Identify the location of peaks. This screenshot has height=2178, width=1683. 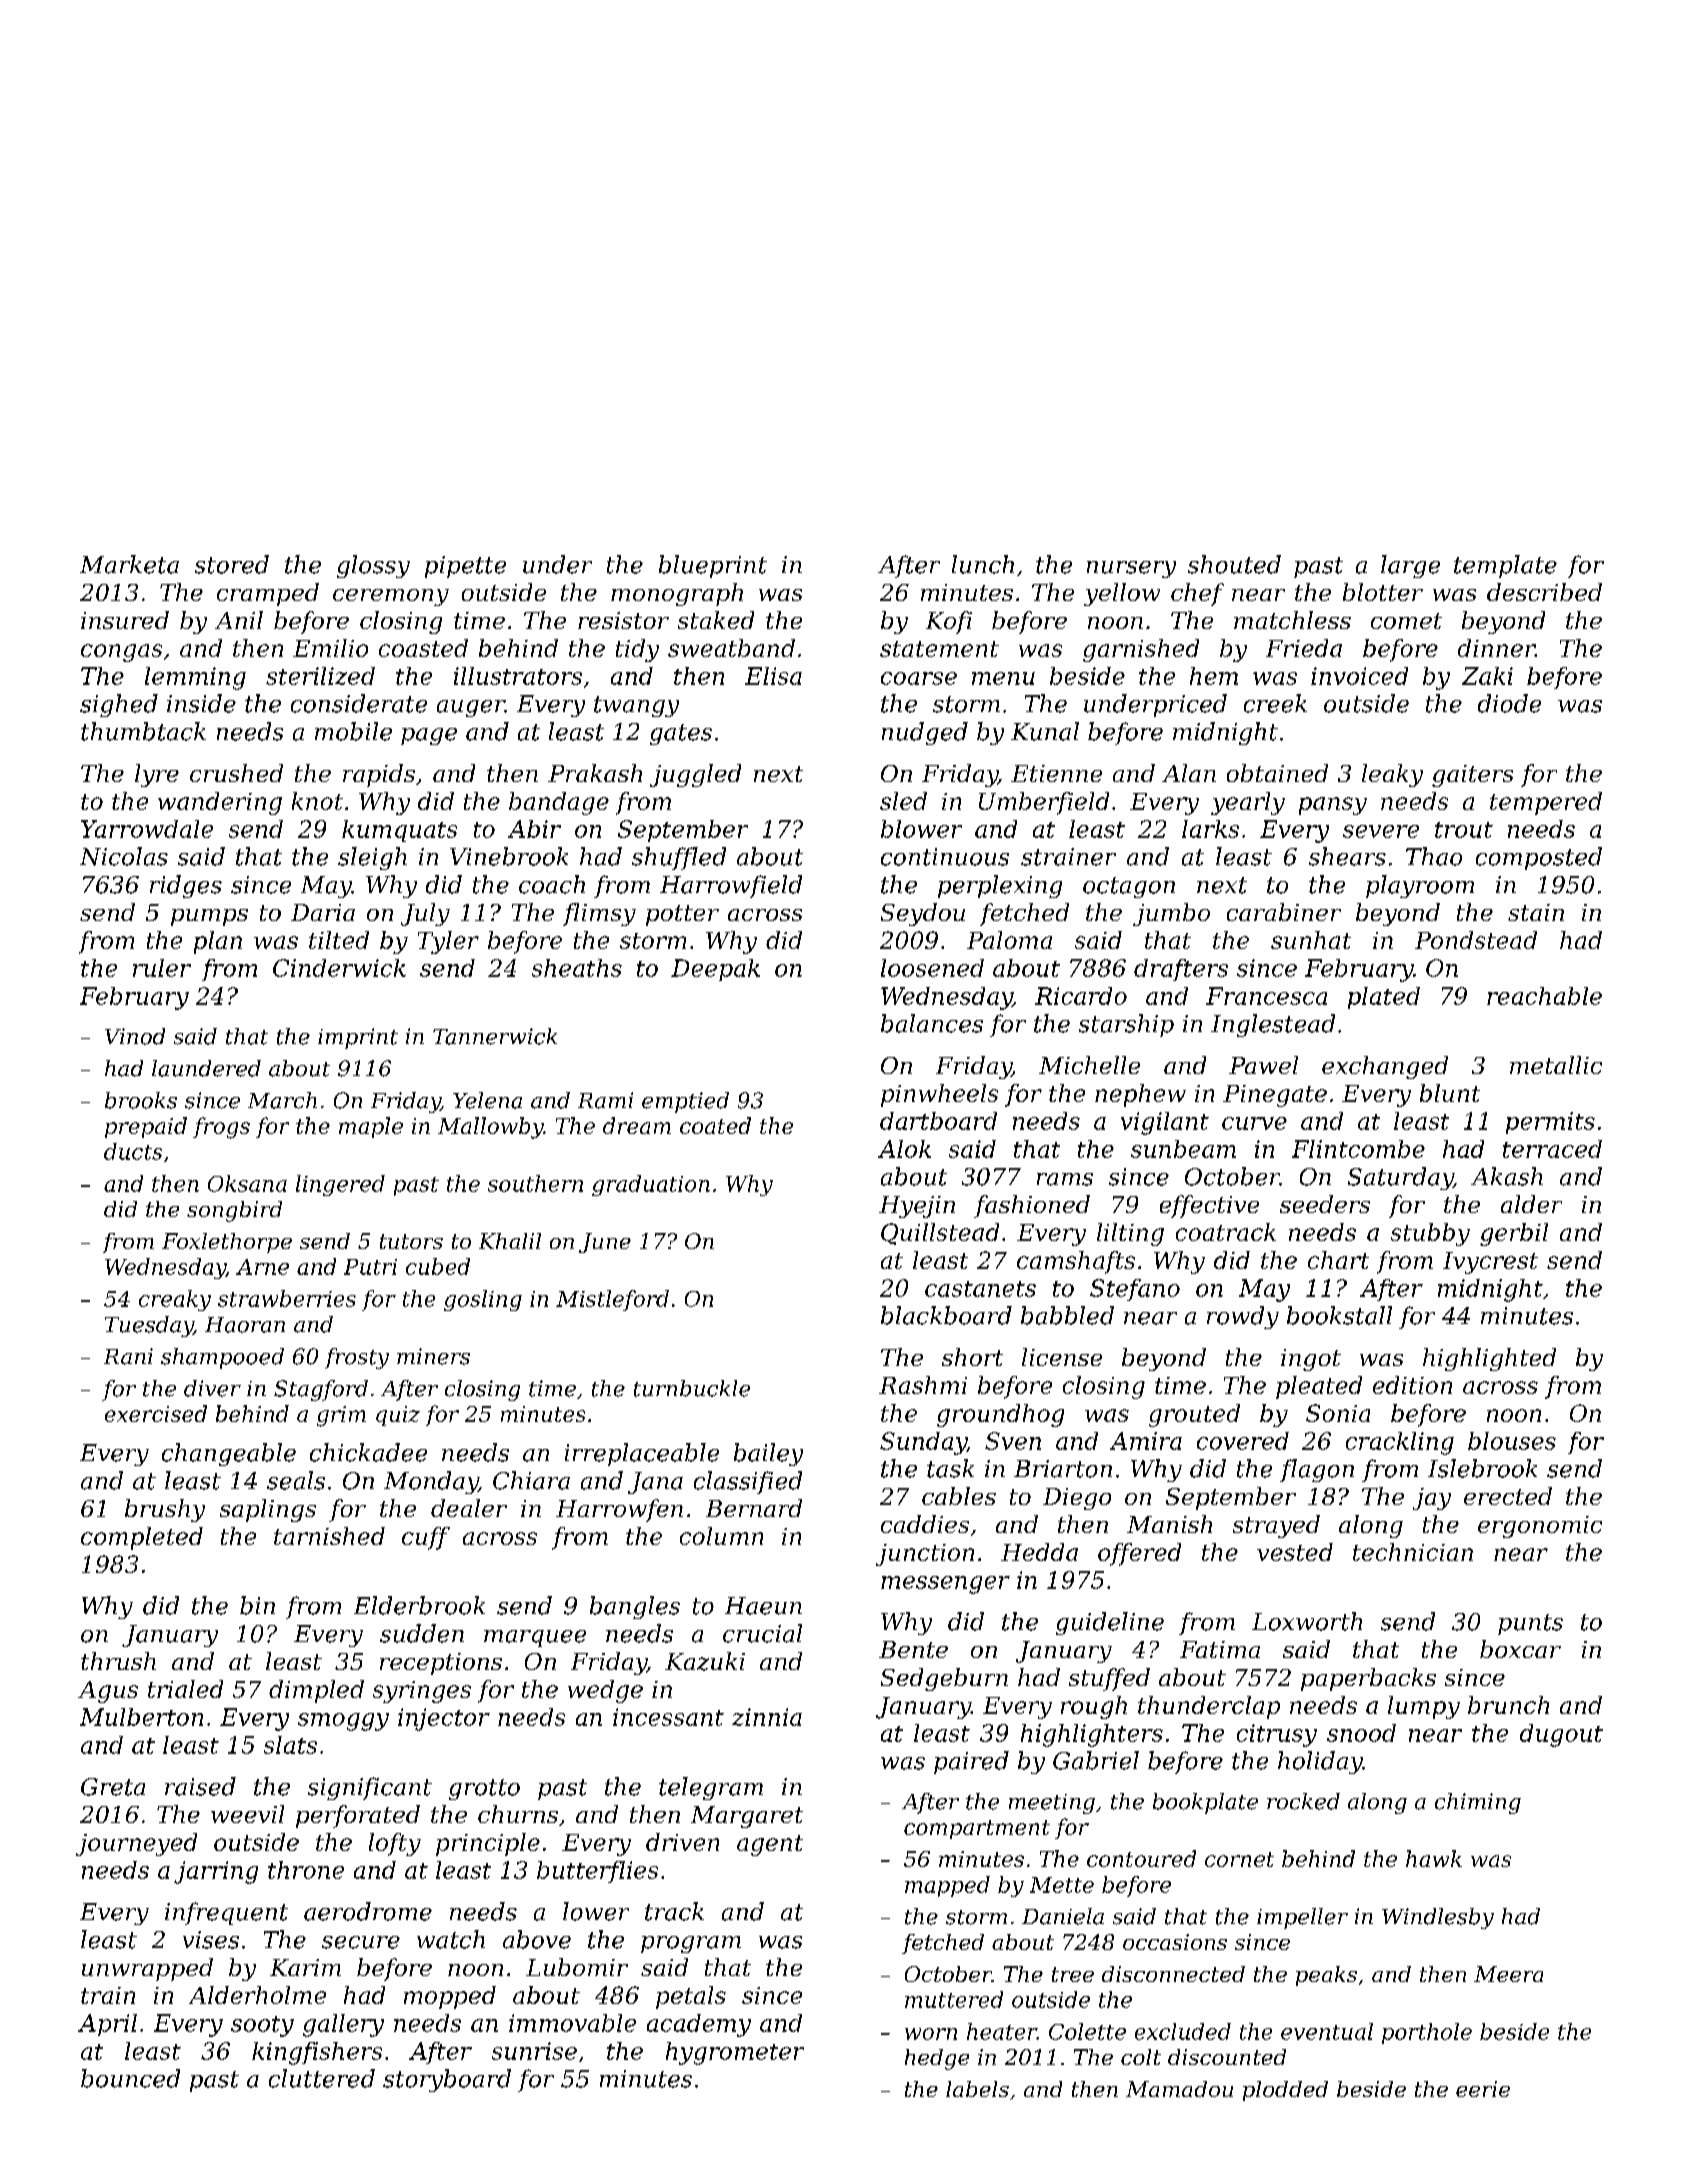
(1326, 1976).
